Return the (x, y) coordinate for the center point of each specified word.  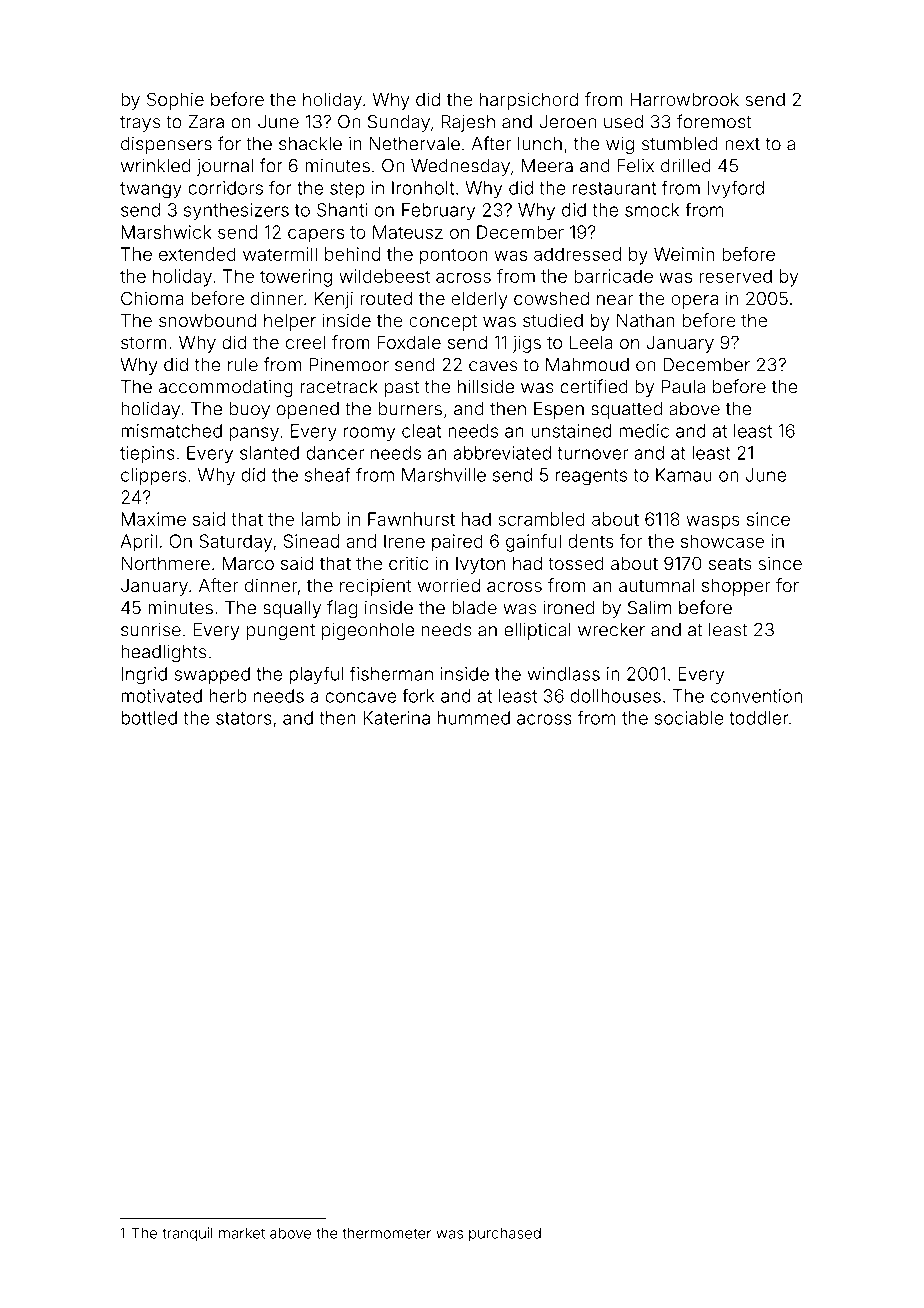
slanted (269, 453)
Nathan (646, 320)
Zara (206, 122)
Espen (559, 410)
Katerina (396, 718)
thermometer (386, 1233)
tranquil (187, 1234)
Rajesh (468, 123)
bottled (149, 718)
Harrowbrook (684, 99)
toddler (758, 718)
